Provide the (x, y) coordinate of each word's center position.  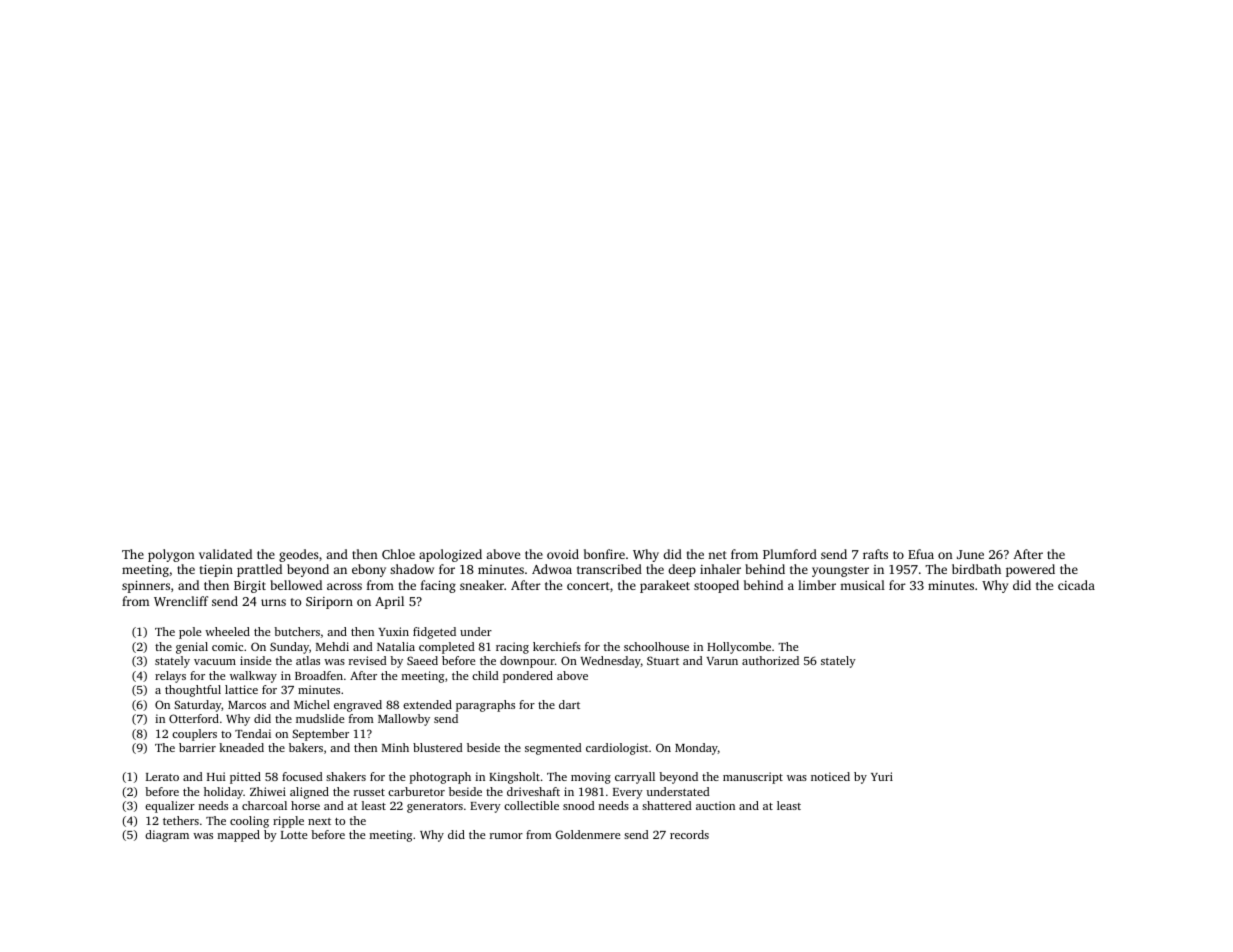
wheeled (227, 631)
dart (569, 704)
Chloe (398, 554)
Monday (696, 749)
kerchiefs (557, 646)
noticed (830, 776)
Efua (921, 554)
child (485, 675)
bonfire (604, 554)
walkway (253, 677)
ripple (288, 822)
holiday (223, 793)
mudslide (320, 718)
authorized (770, 660)
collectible (531, 805)
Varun (722, 661)
